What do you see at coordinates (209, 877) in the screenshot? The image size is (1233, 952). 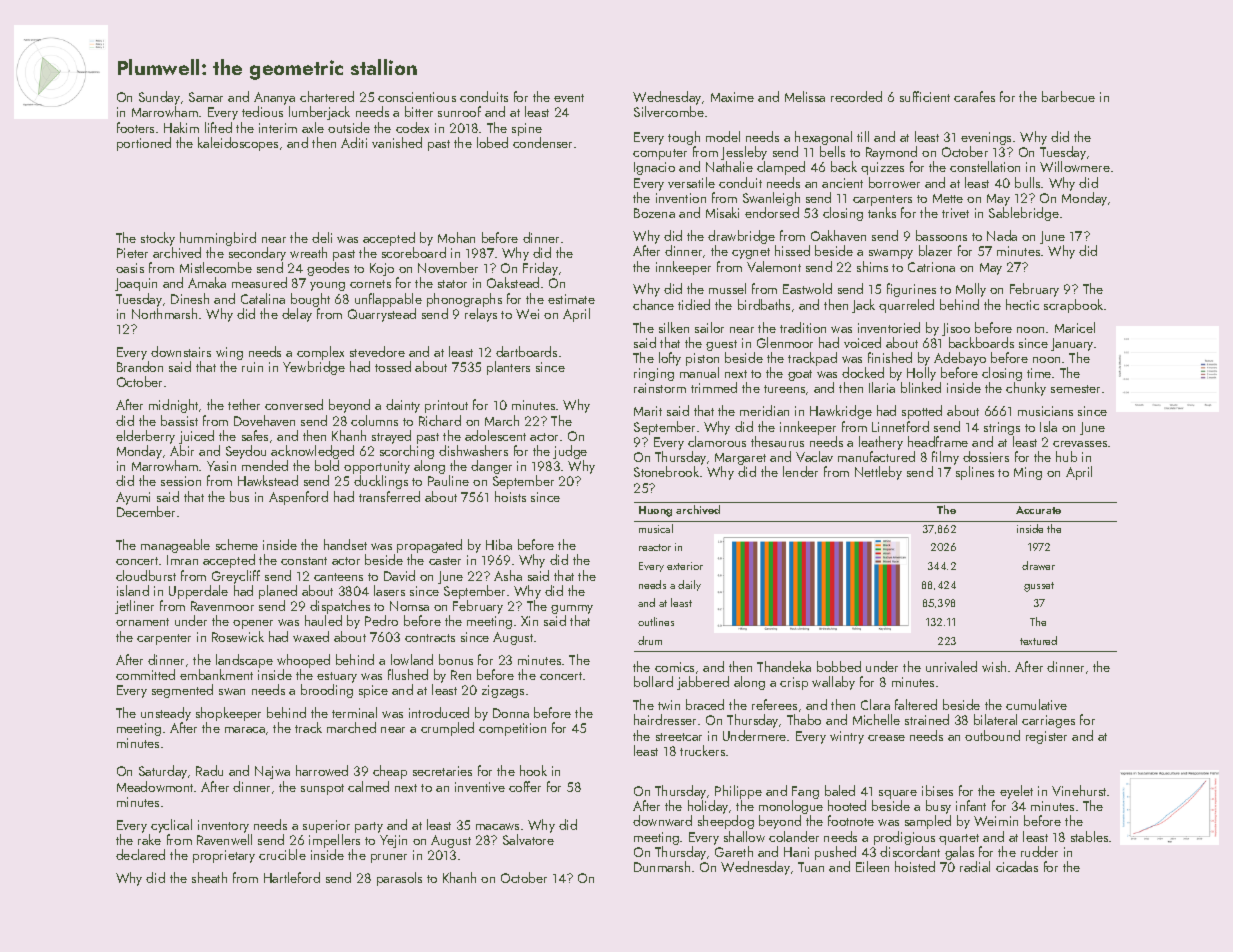 I see `sheath` at bounding box center [209, 877].
